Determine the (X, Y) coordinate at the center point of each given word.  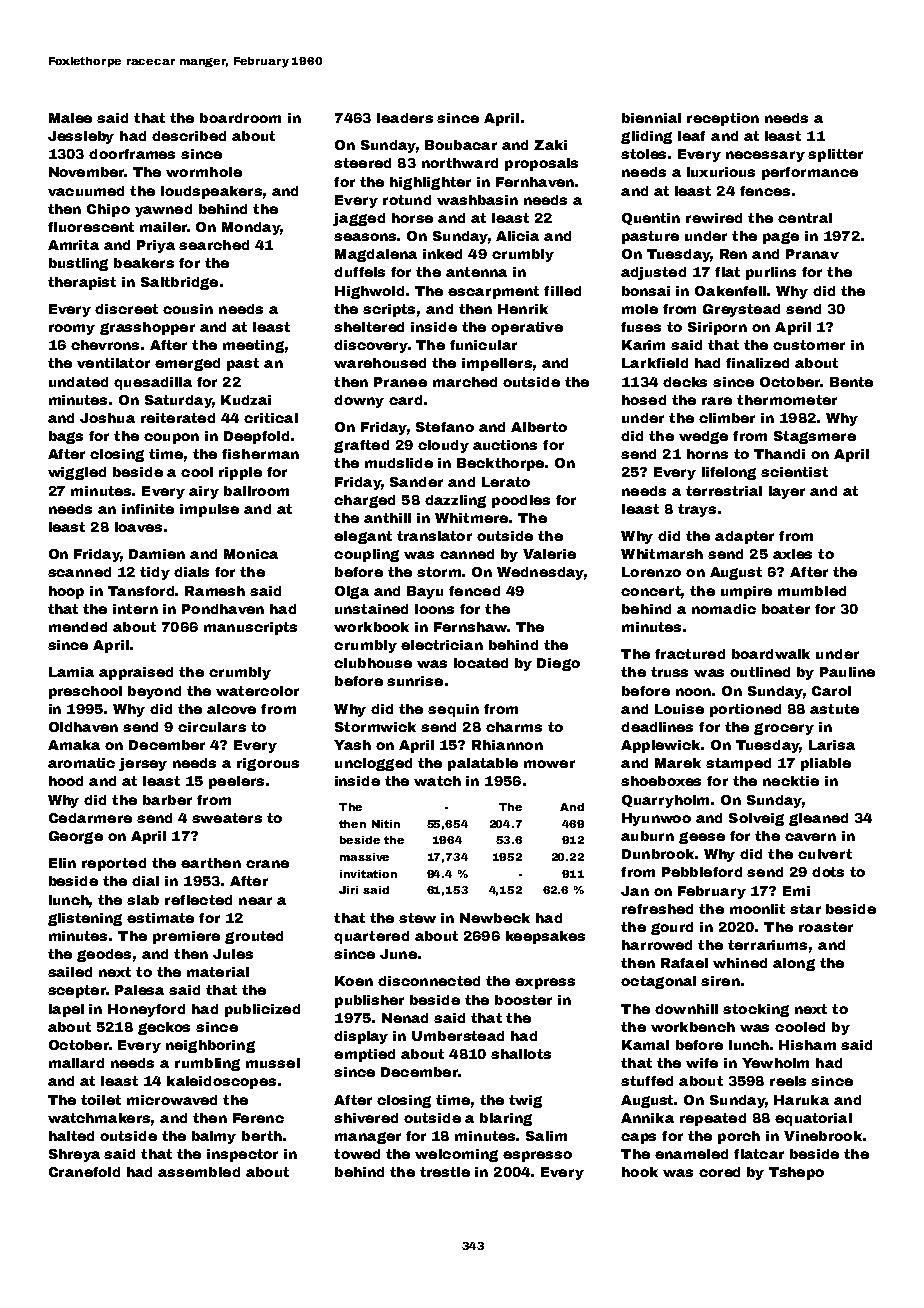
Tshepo (796, 1173)
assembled (199, 1172)
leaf (691, 136)
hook (640, 1172)
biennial (651, 118)
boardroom (240, 118)
